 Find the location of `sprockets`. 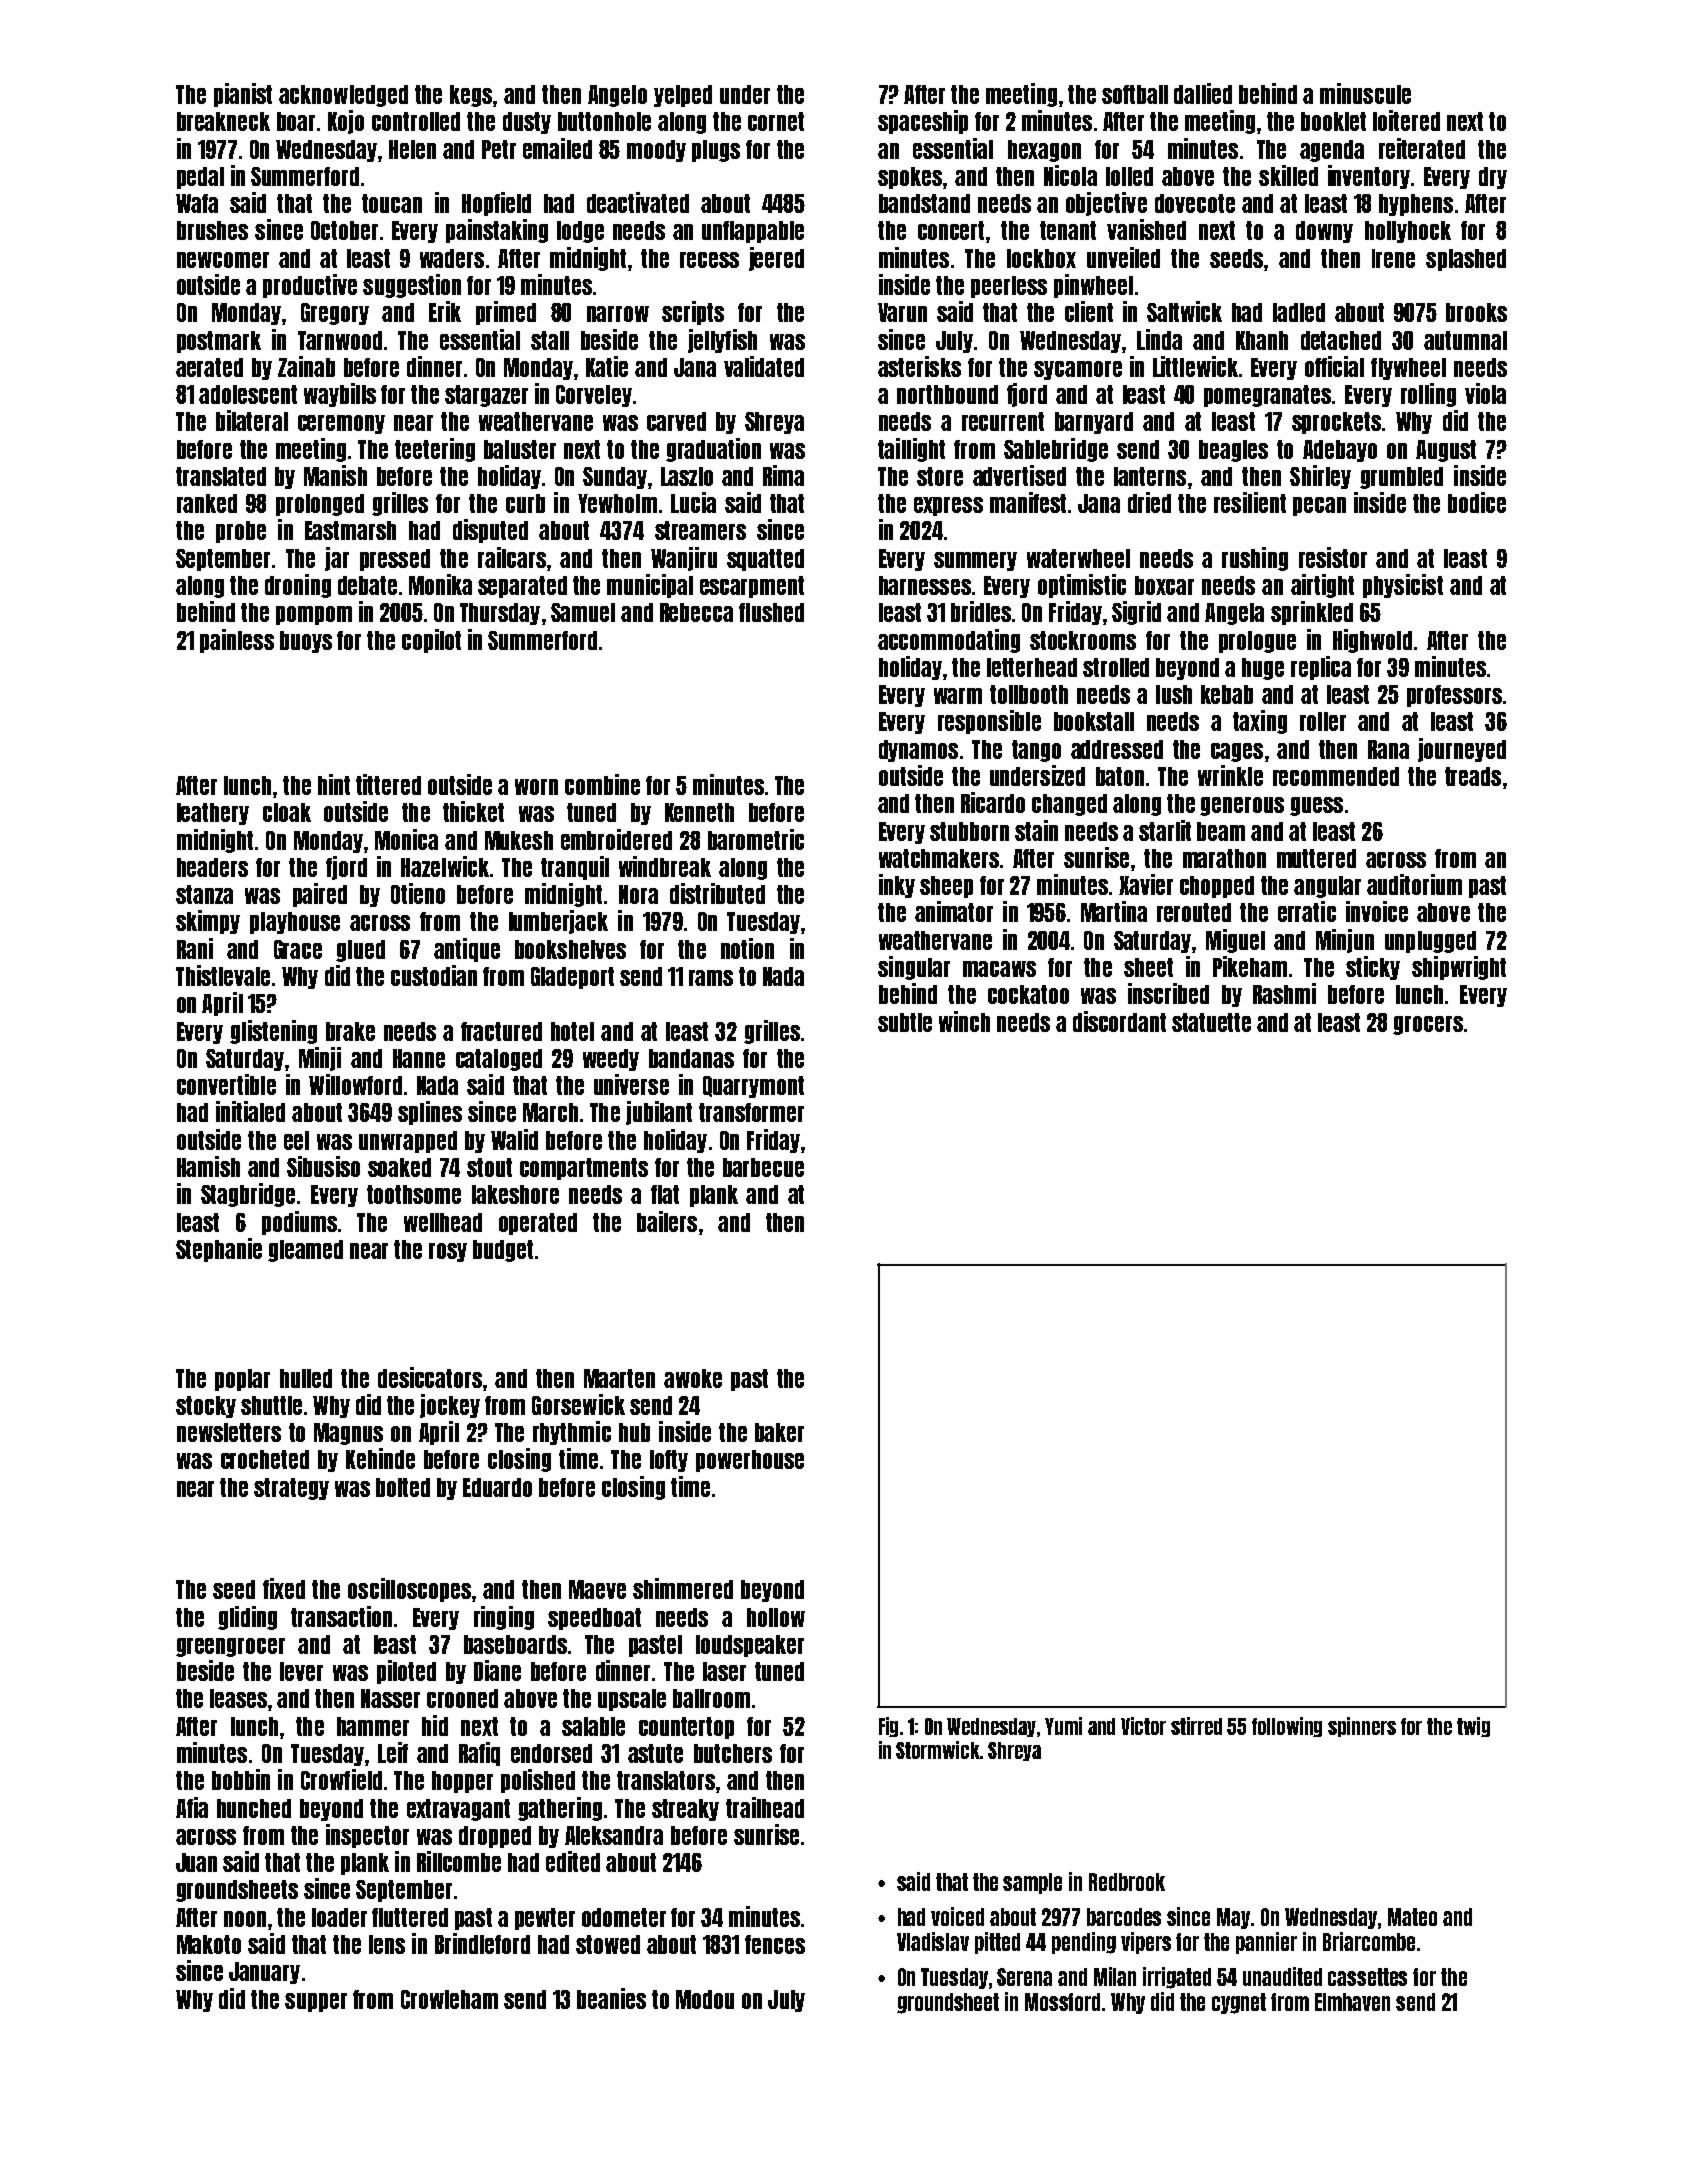

sprockets is located at coordinates (1336, 423).
